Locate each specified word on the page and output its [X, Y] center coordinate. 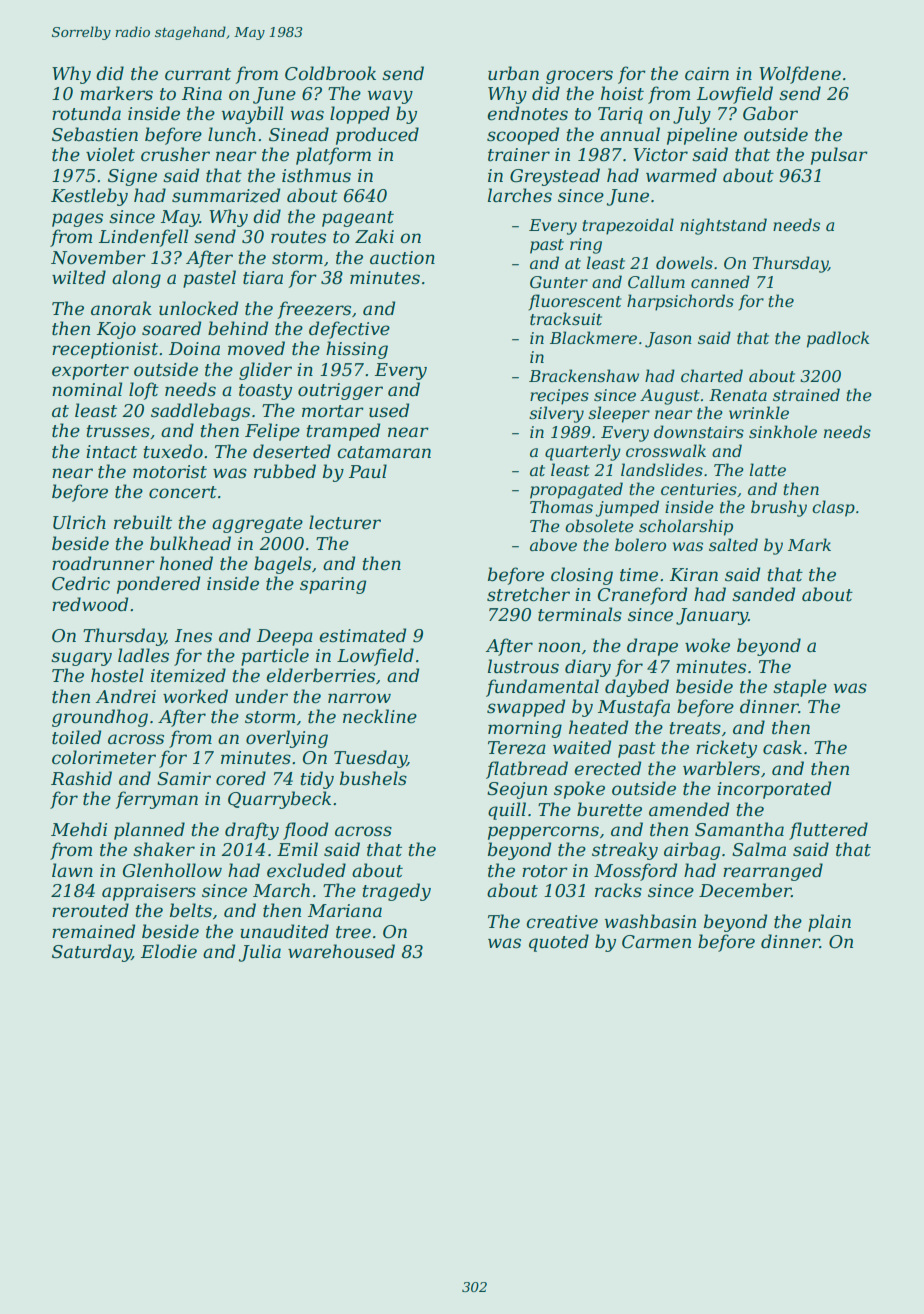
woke [707, 645]
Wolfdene [800, 75]
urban [513, 73]
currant [198, 74]
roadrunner [103, 563]
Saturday [92, 953]
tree [353, 932]
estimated [363, 635]
